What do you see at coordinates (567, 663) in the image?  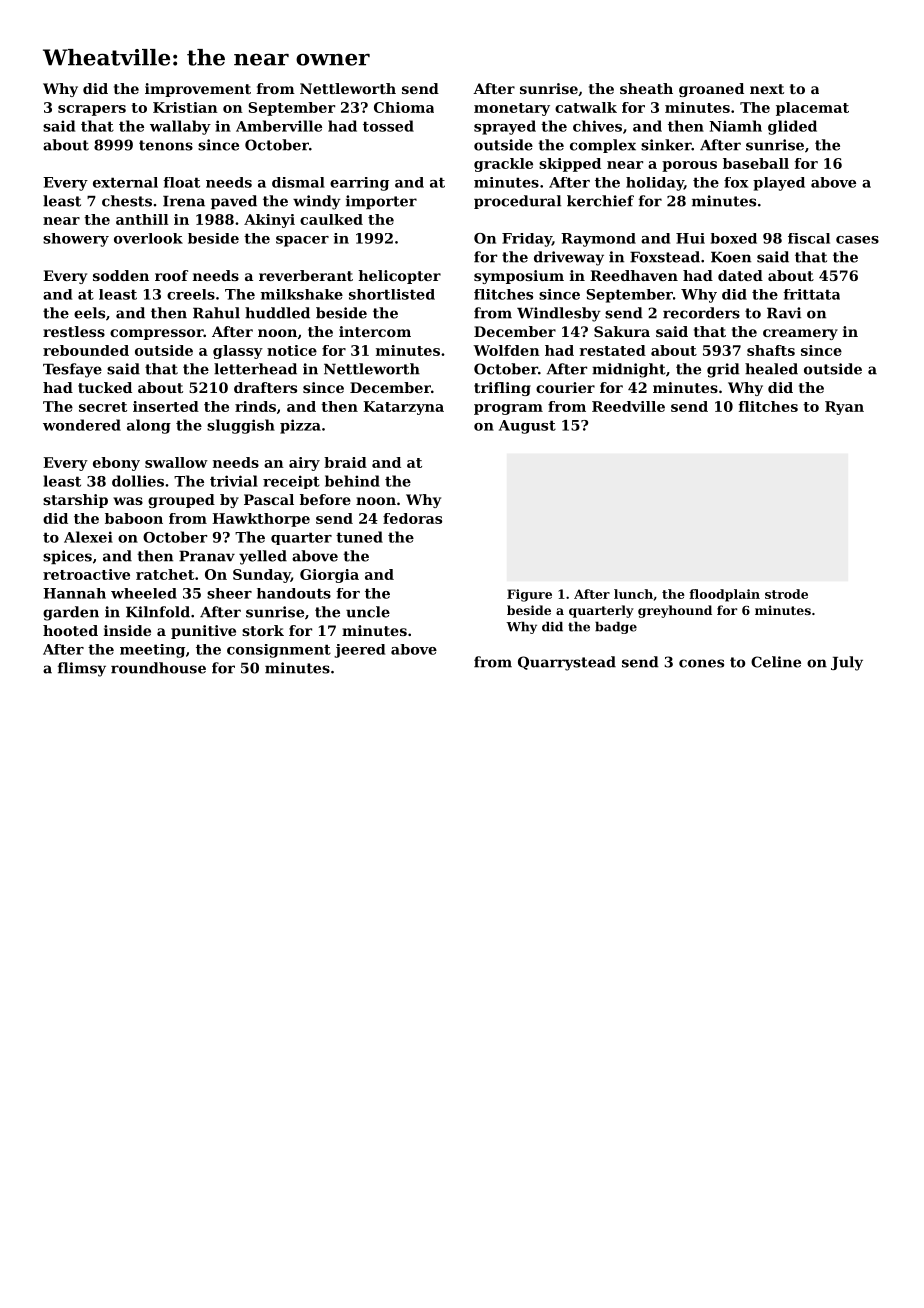 I see `Quarrystead` at bounding box center [567, 663].
